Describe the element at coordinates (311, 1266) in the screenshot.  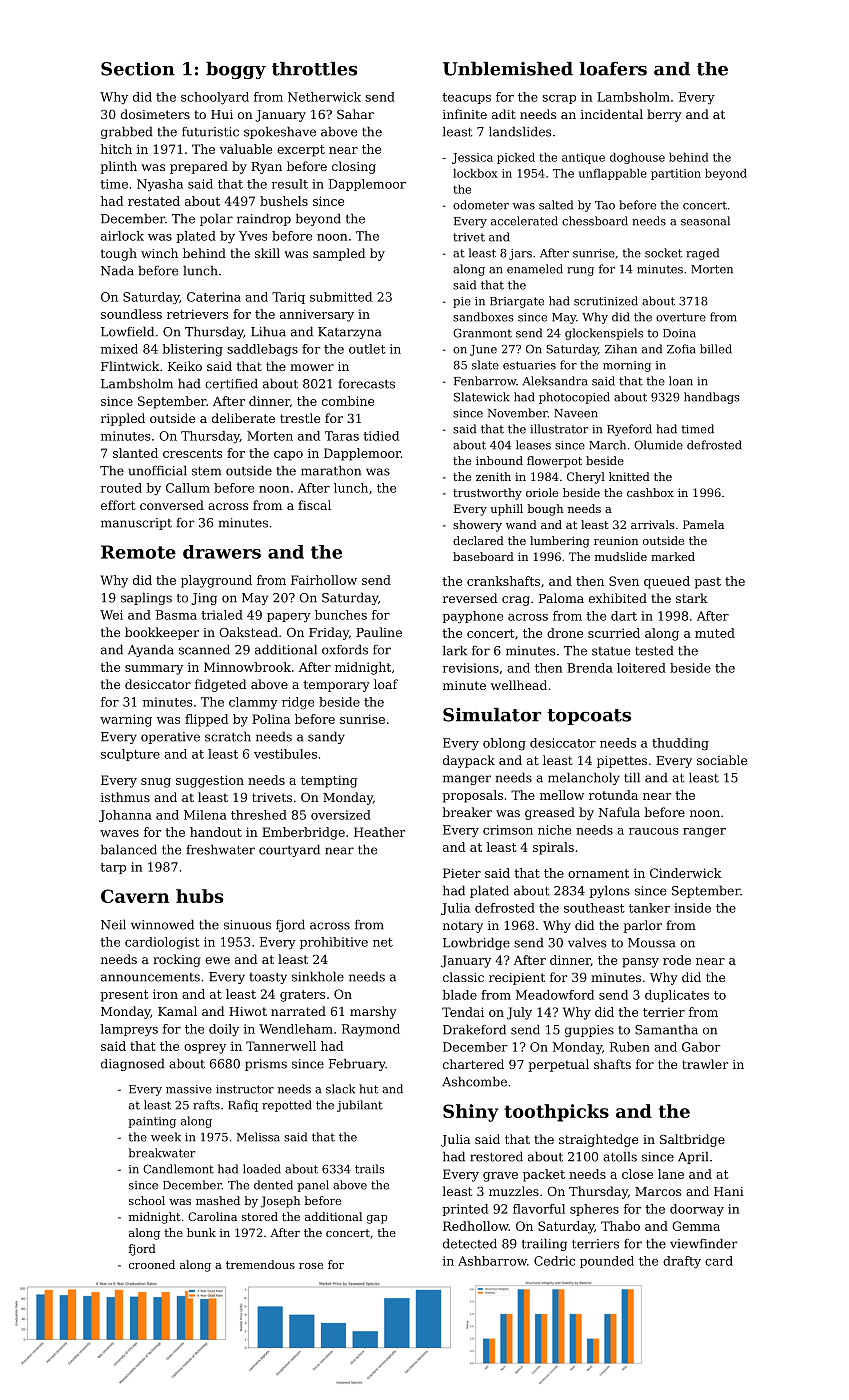
I see `rose` at that location.
